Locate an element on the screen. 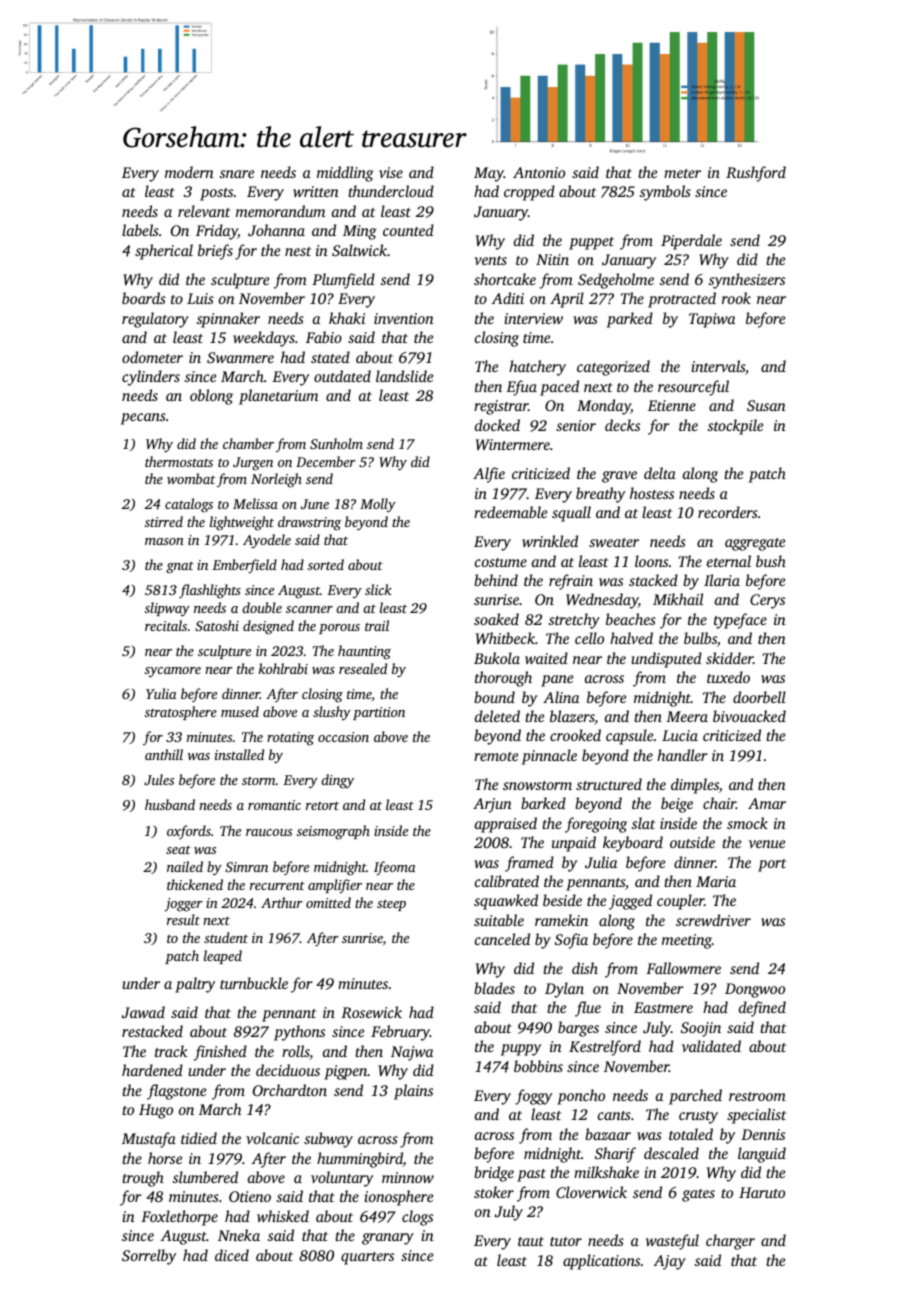 The image size is (908, 1316). Wintermere is located at coordinates (513, 444).
